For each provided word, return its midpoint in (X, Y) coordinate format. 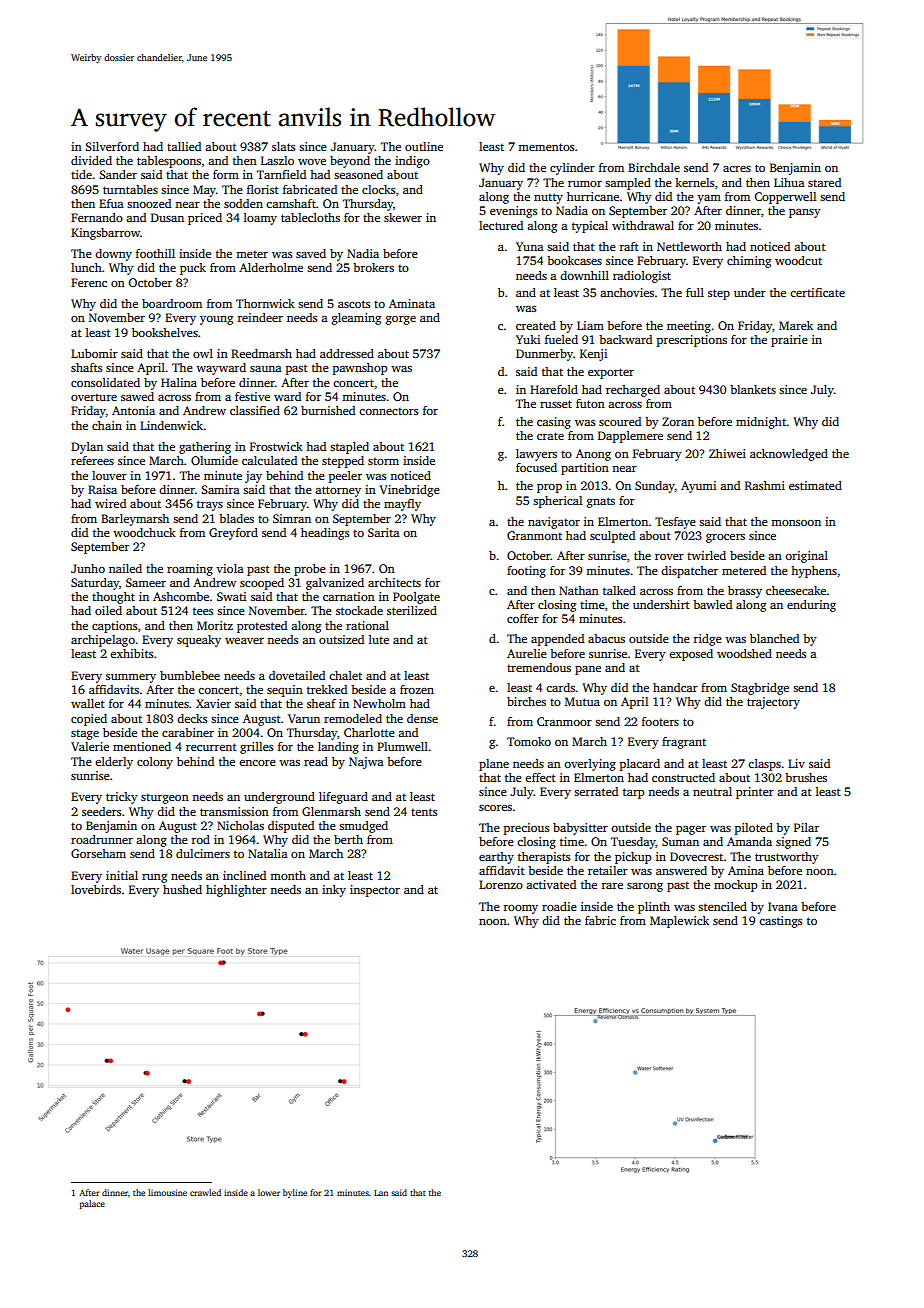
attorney (338, 491)
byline (295, 1193)
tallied (184, 146)
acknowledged (789, 455)
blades (236, 518)
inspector (375, 891)
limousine (167, 1192)
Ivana (783, 906)
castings (780, 922)
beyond (350, 162)
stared (824, 182)
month (288, 875)
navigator (554, 523)
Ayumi (698, 487)
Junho (88, 568)
